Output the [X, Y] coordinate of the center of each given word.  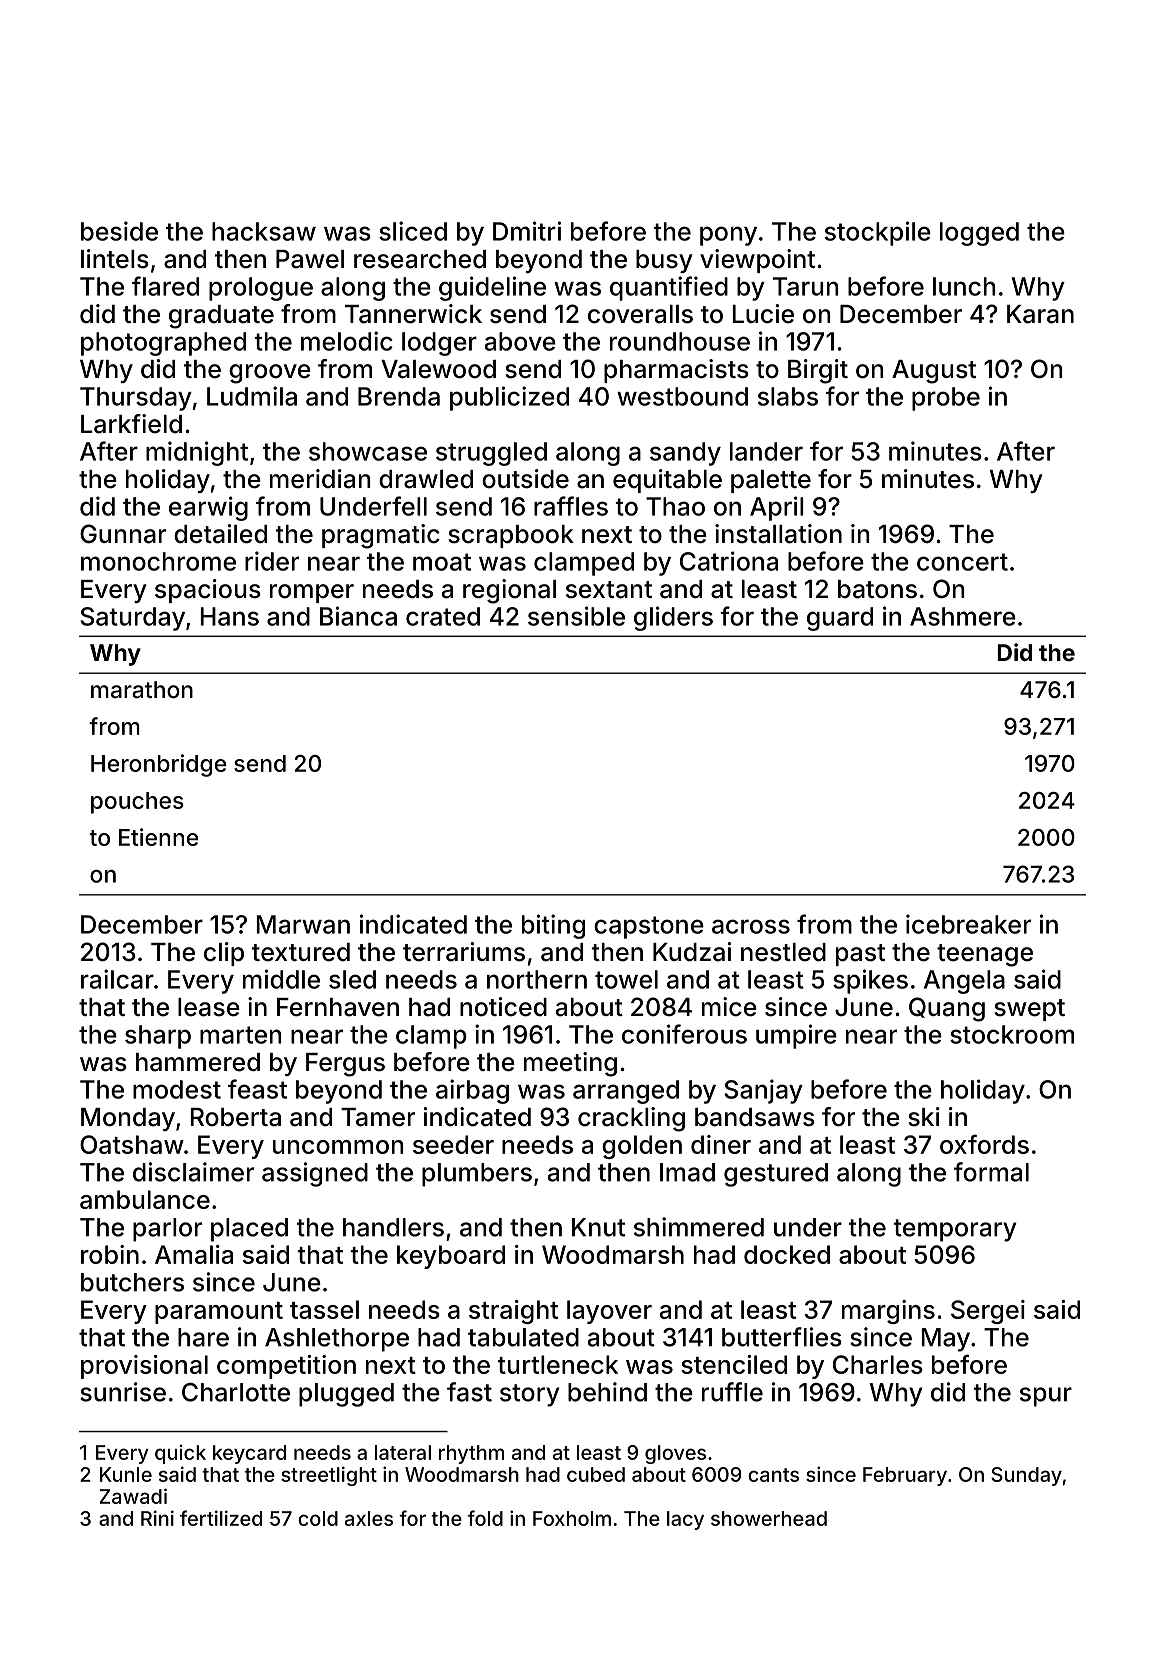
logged [979, 234]
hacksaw [264, 231]
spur [1046, 1397]
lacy [685, 1520]
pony [728, 236]
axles [369, 1518]
